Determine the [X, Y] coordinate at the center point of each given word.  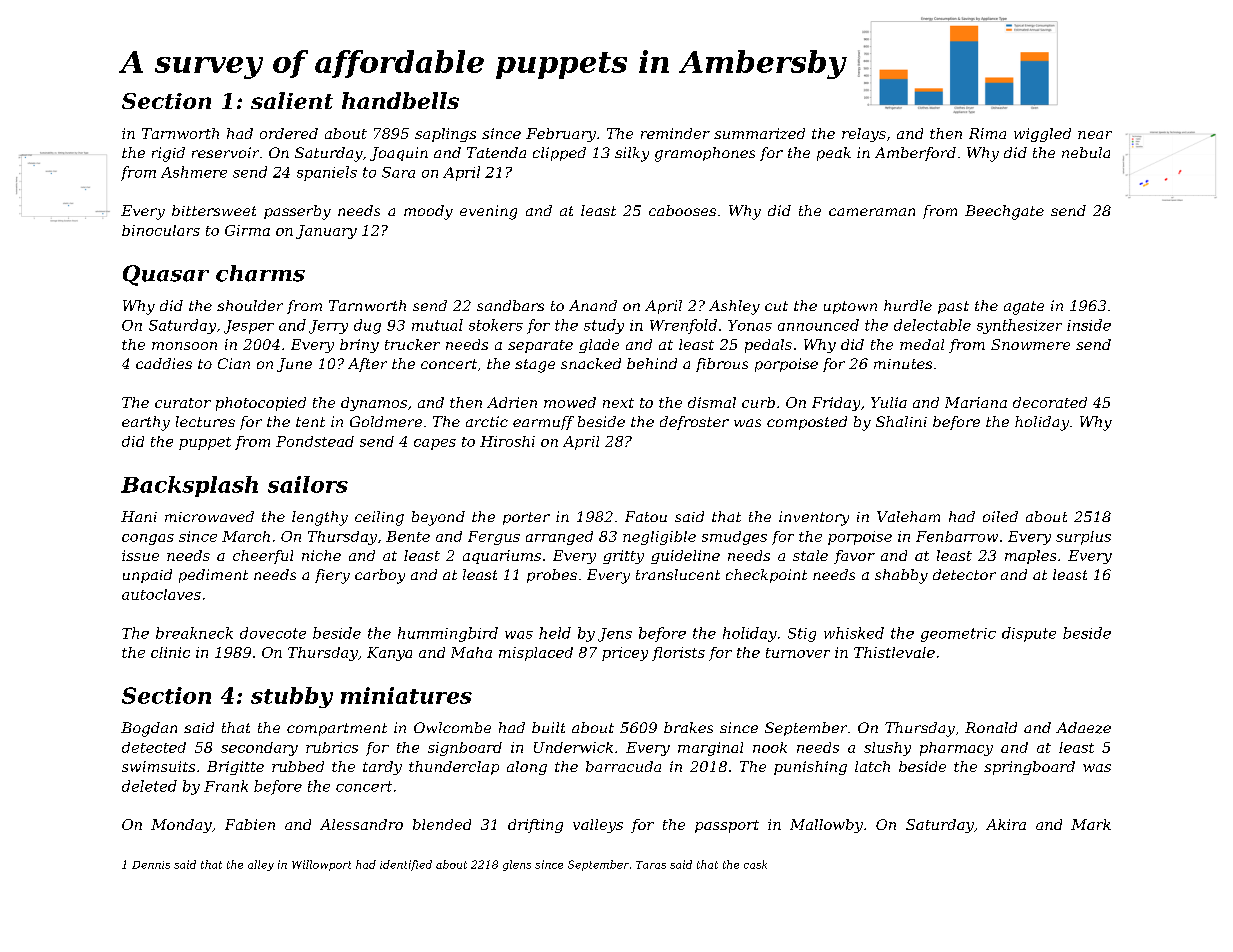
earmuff [543, 423]
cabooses [682, 210]
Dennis [151, 865]
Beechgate [1004, 212]
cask [755, 864]
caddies [164, 363]
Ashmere [194, 172]
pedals [768, 346]
